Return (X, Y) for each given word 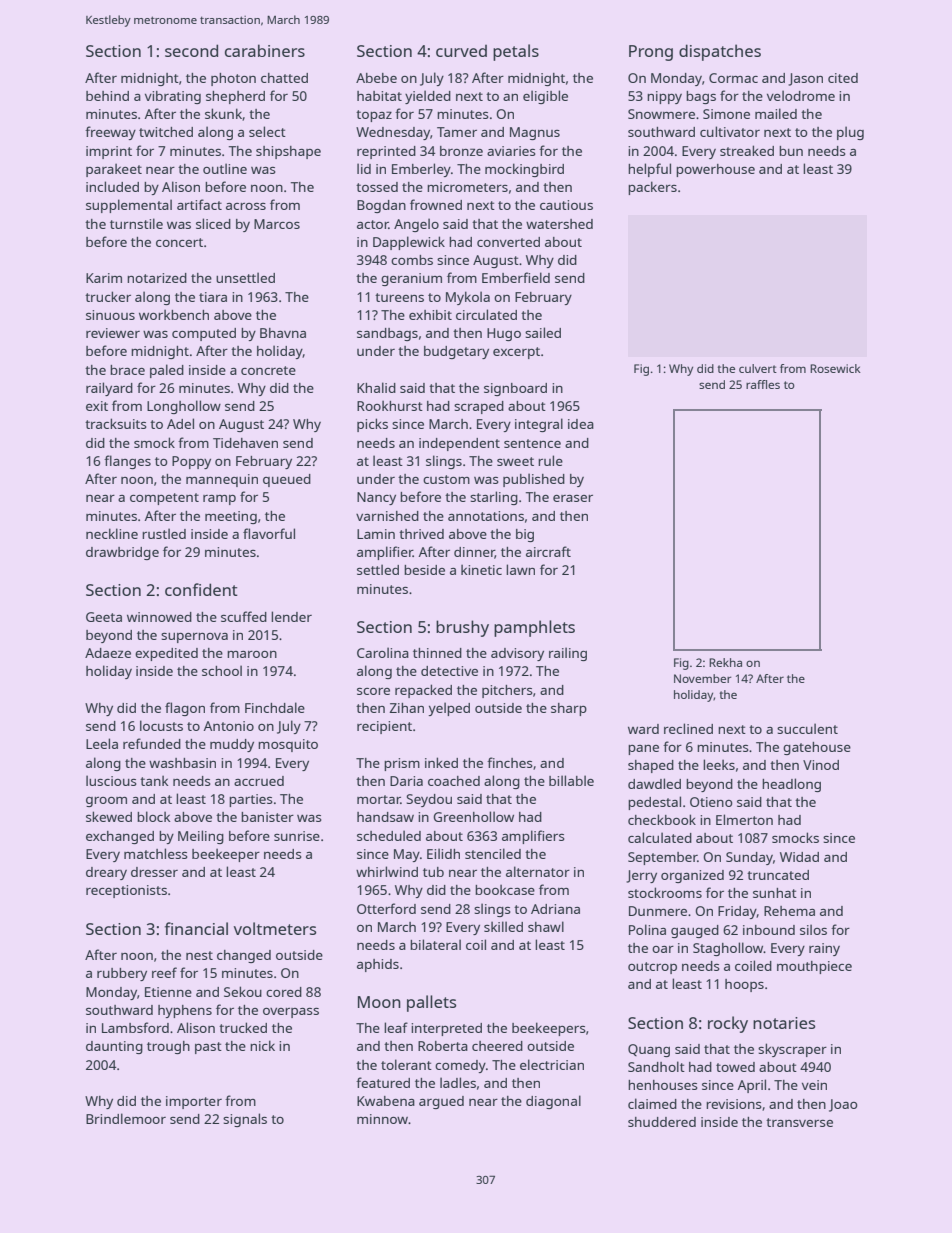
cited (843, 78)
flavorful (269, 533)
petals (516, 52)
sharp (569, 709)
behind (107, 96)
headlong (791, 785)
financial (196, 928)
